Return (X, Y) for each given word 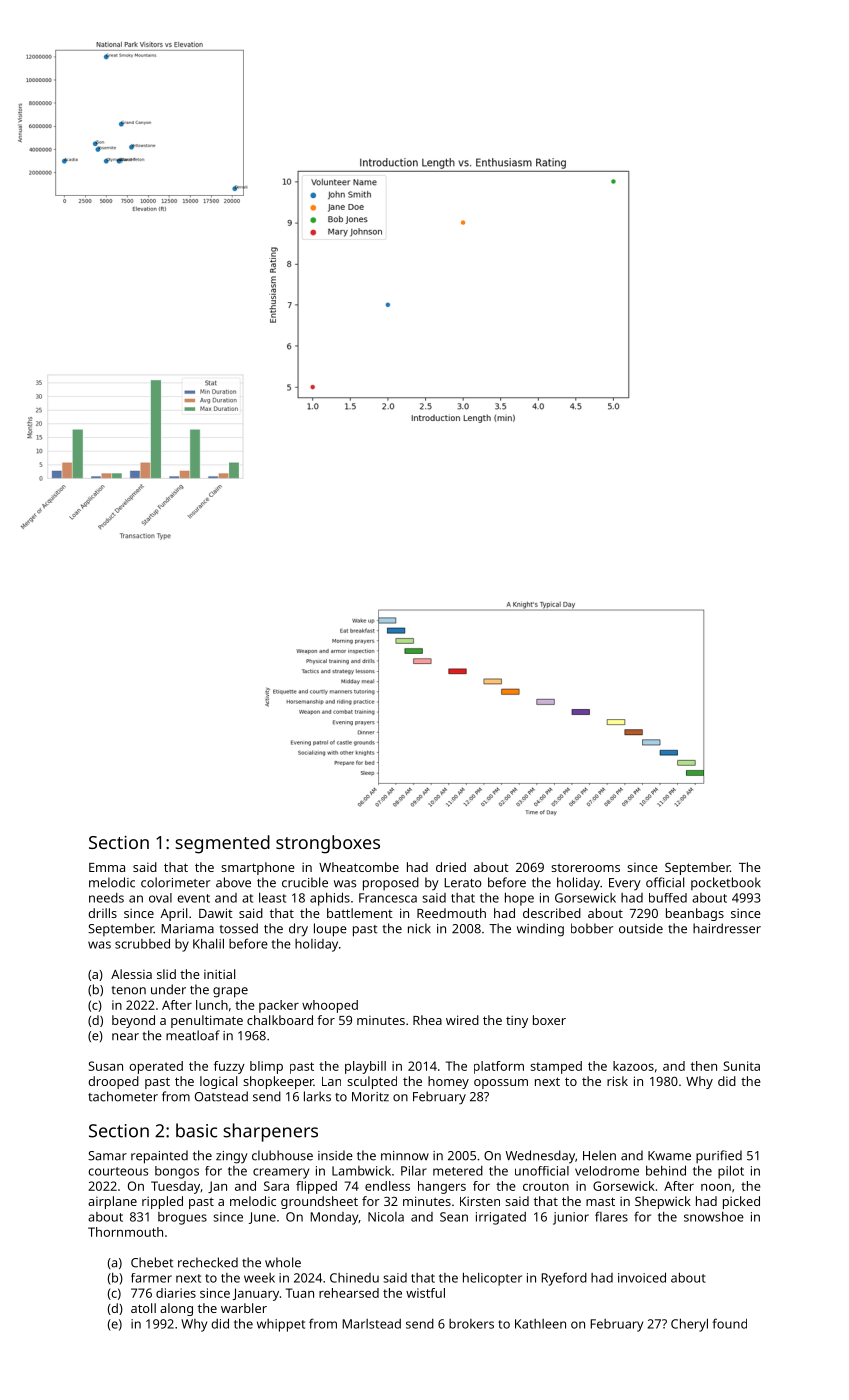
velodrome (607, 1171)
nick (419, 928)
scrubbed (142, 943)
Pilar (414, 1171)
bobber (592, 928)
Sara (276, 1186)
